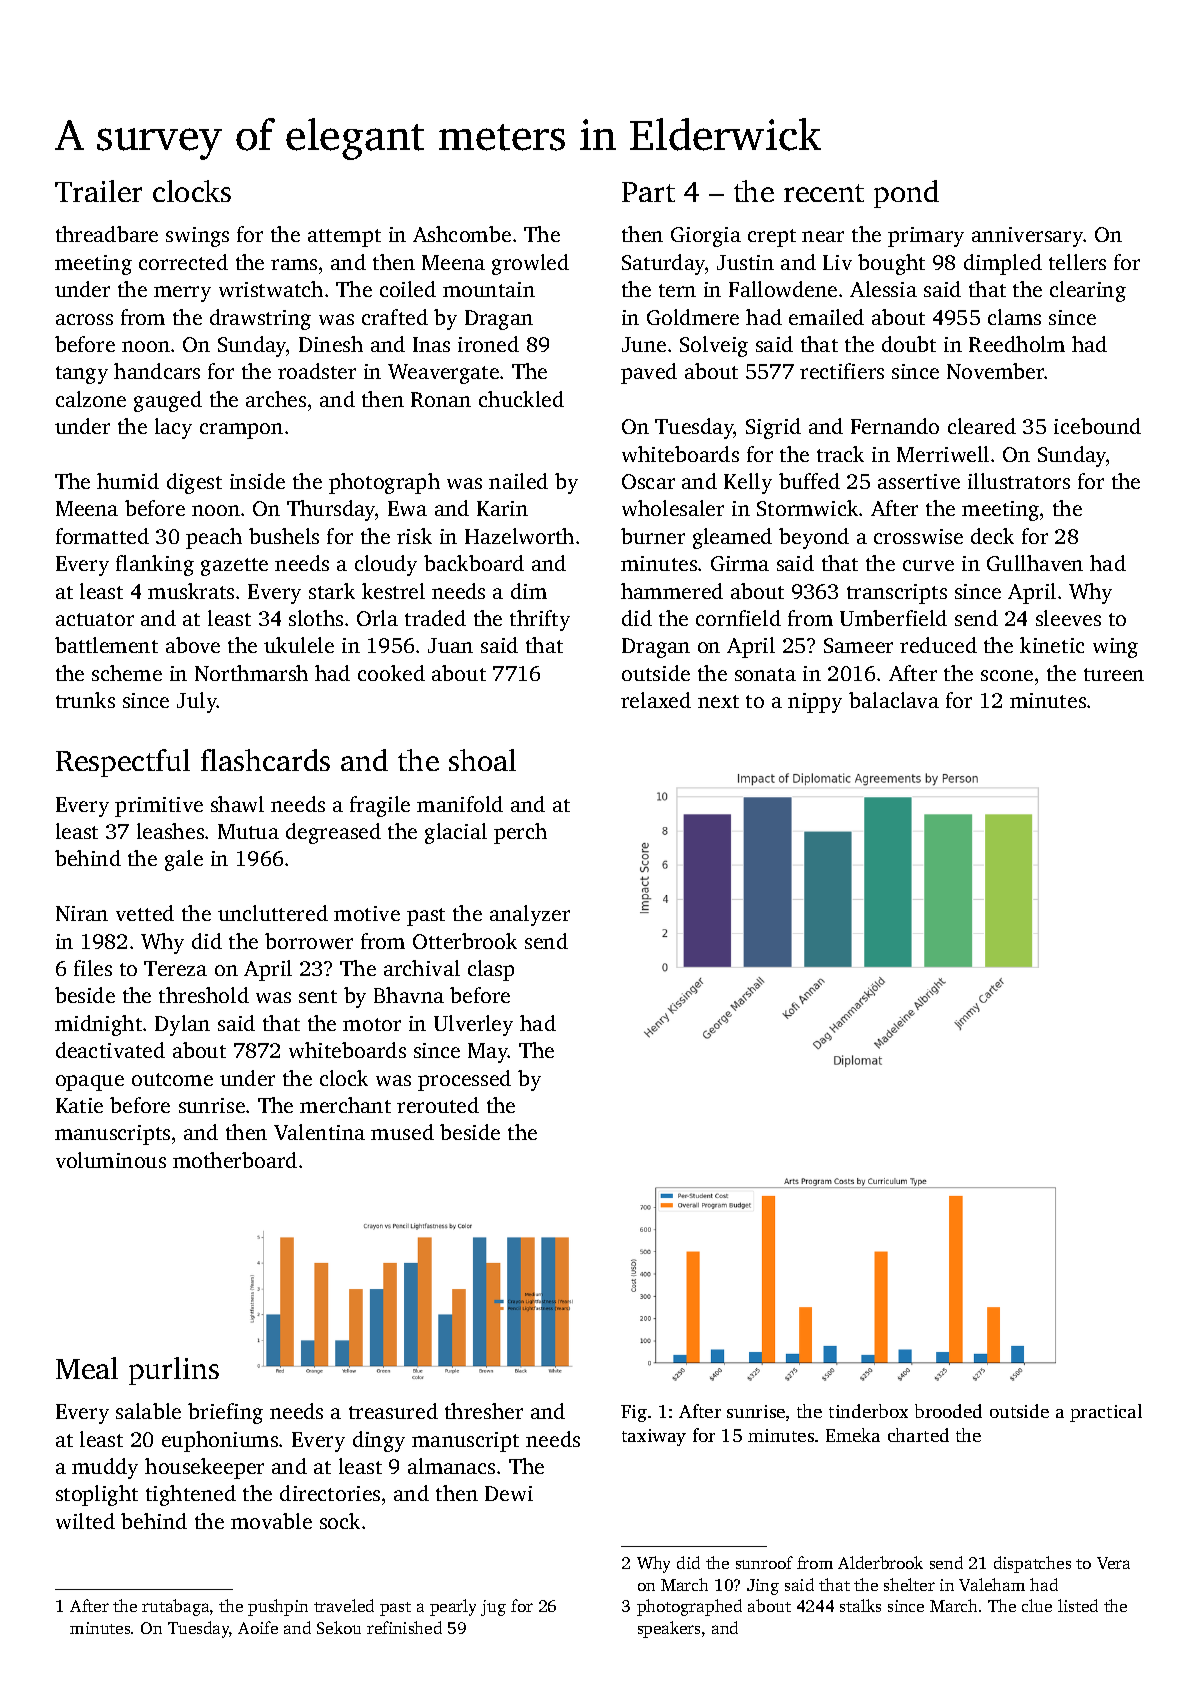 The width and height of the screenshot is (1204, 1703). What do you see at coordinates (654, 1437) in the screenshot?
I see `taxiway` at bounding box center [654, 1437].
